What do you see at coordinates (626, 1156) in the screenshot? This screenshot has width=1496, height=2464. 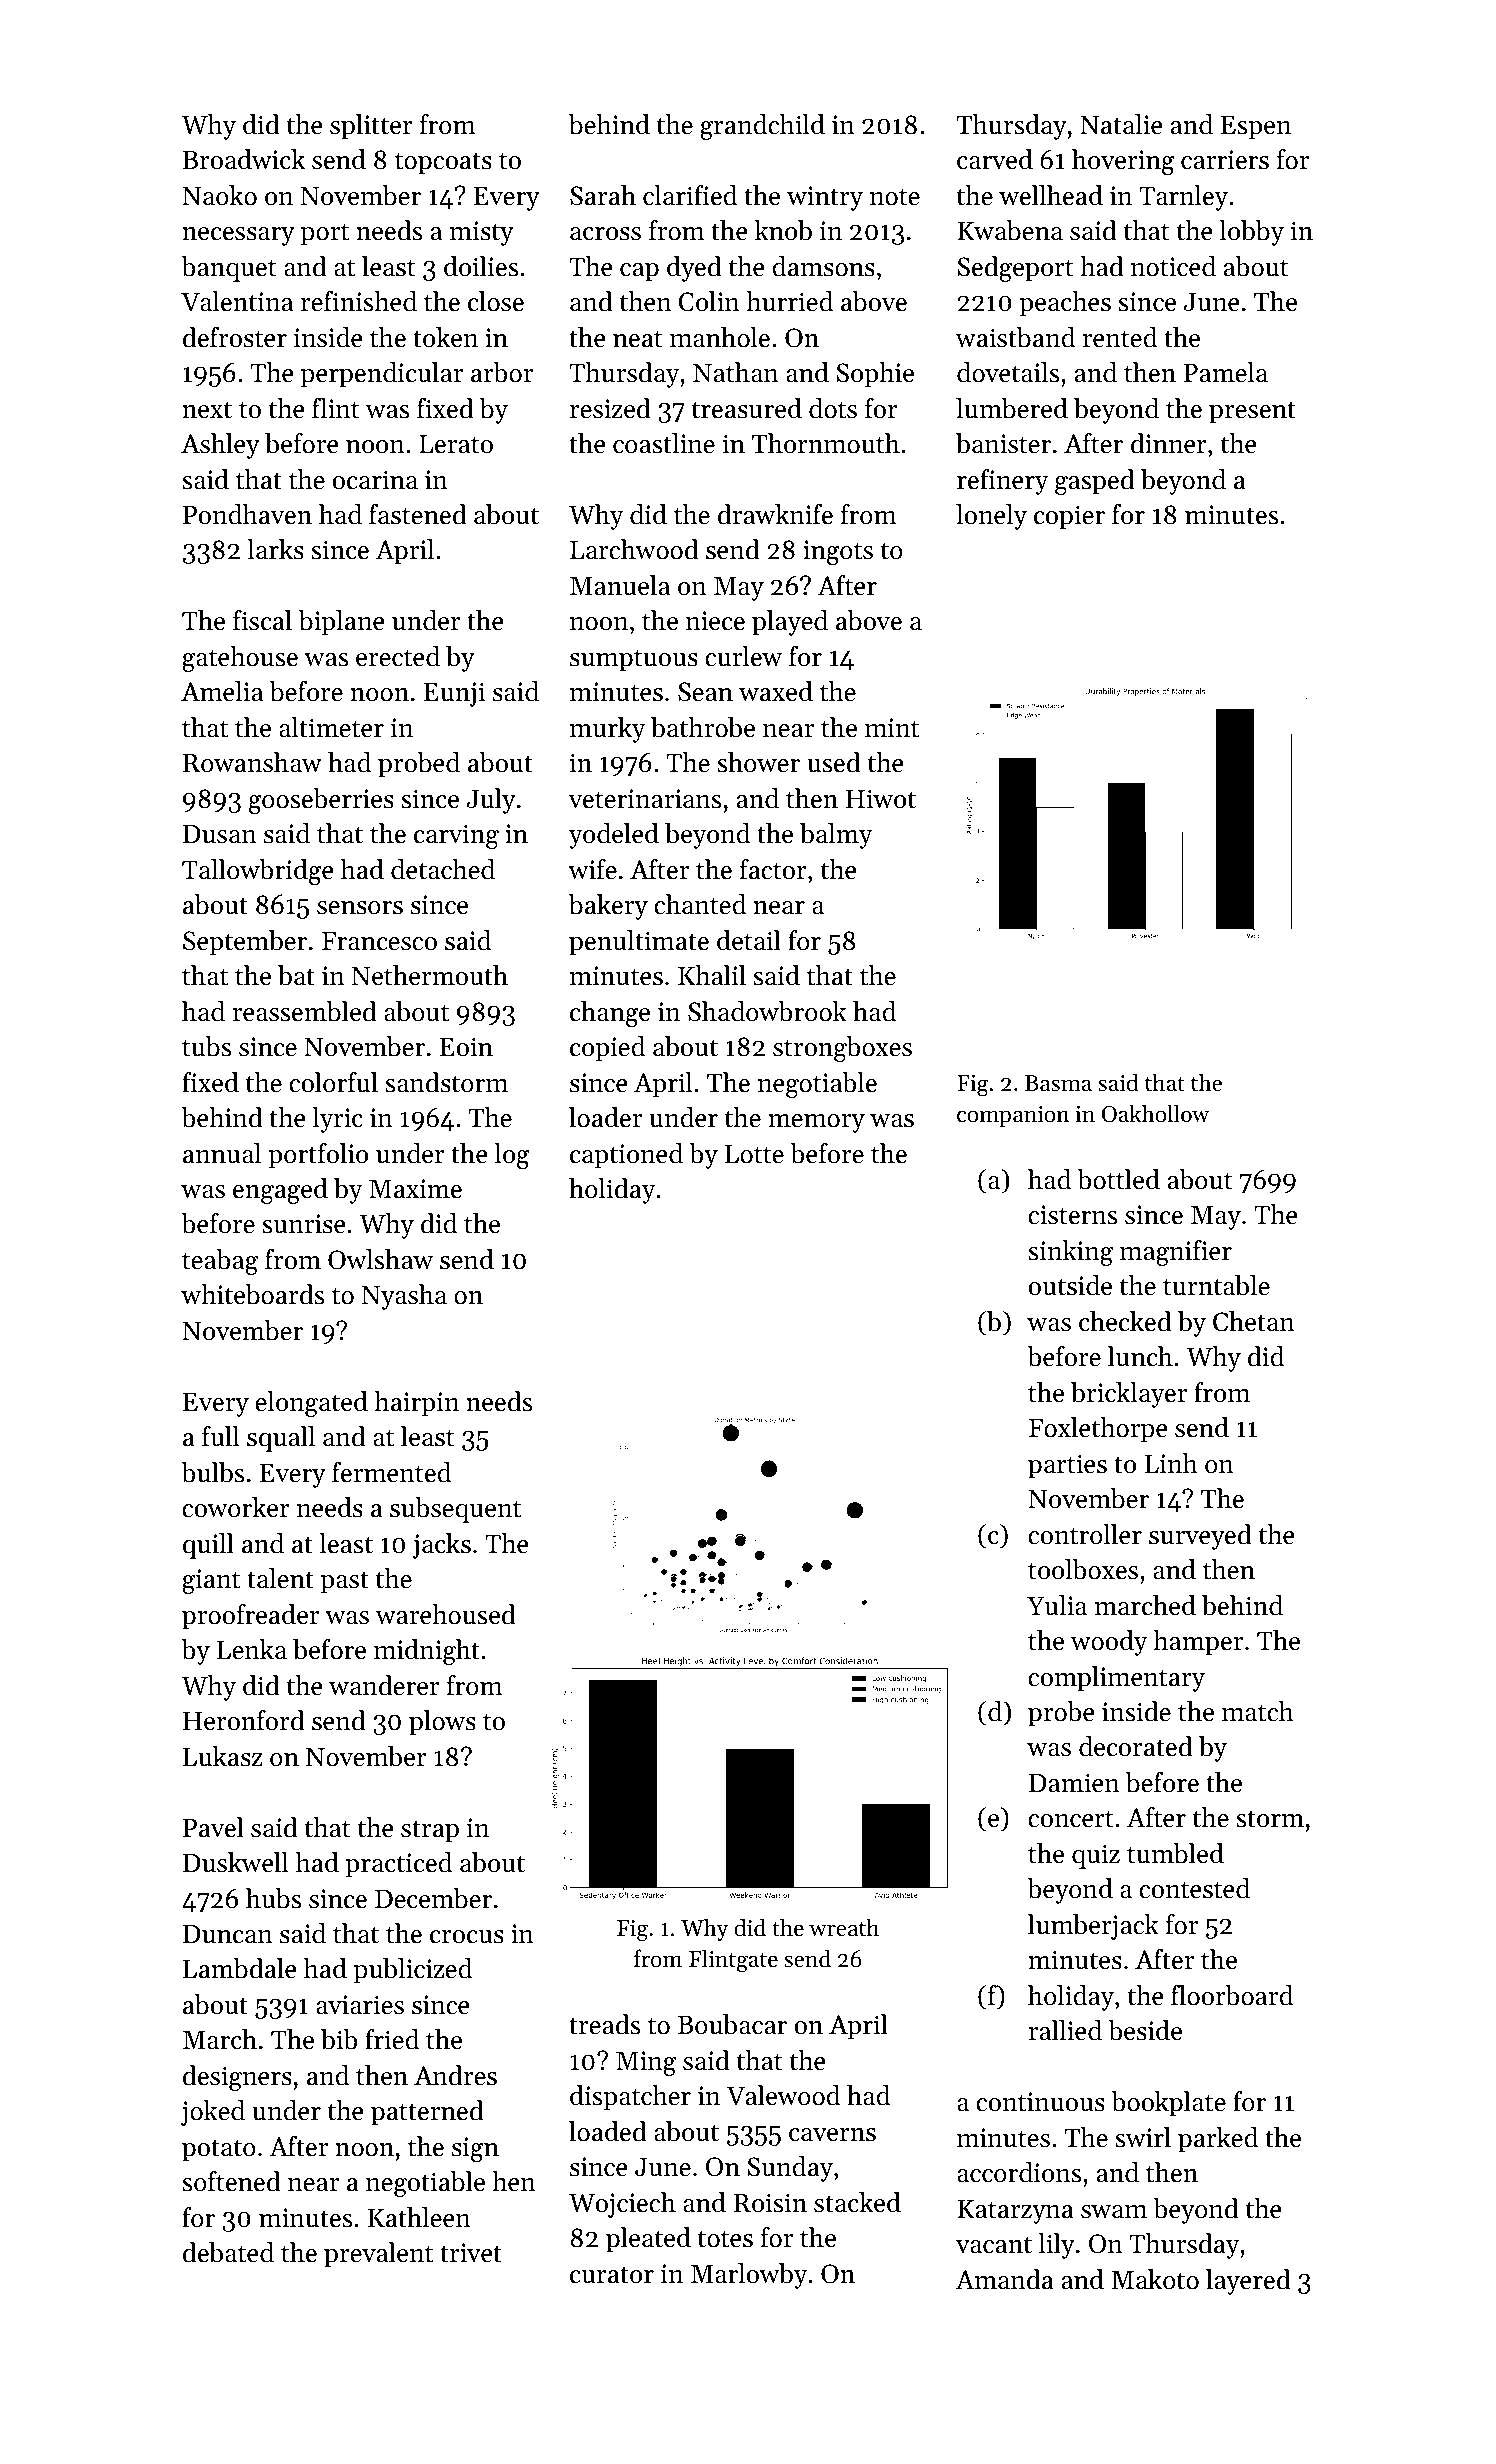 I see `captioned` at bounding box center [626, 1156].
